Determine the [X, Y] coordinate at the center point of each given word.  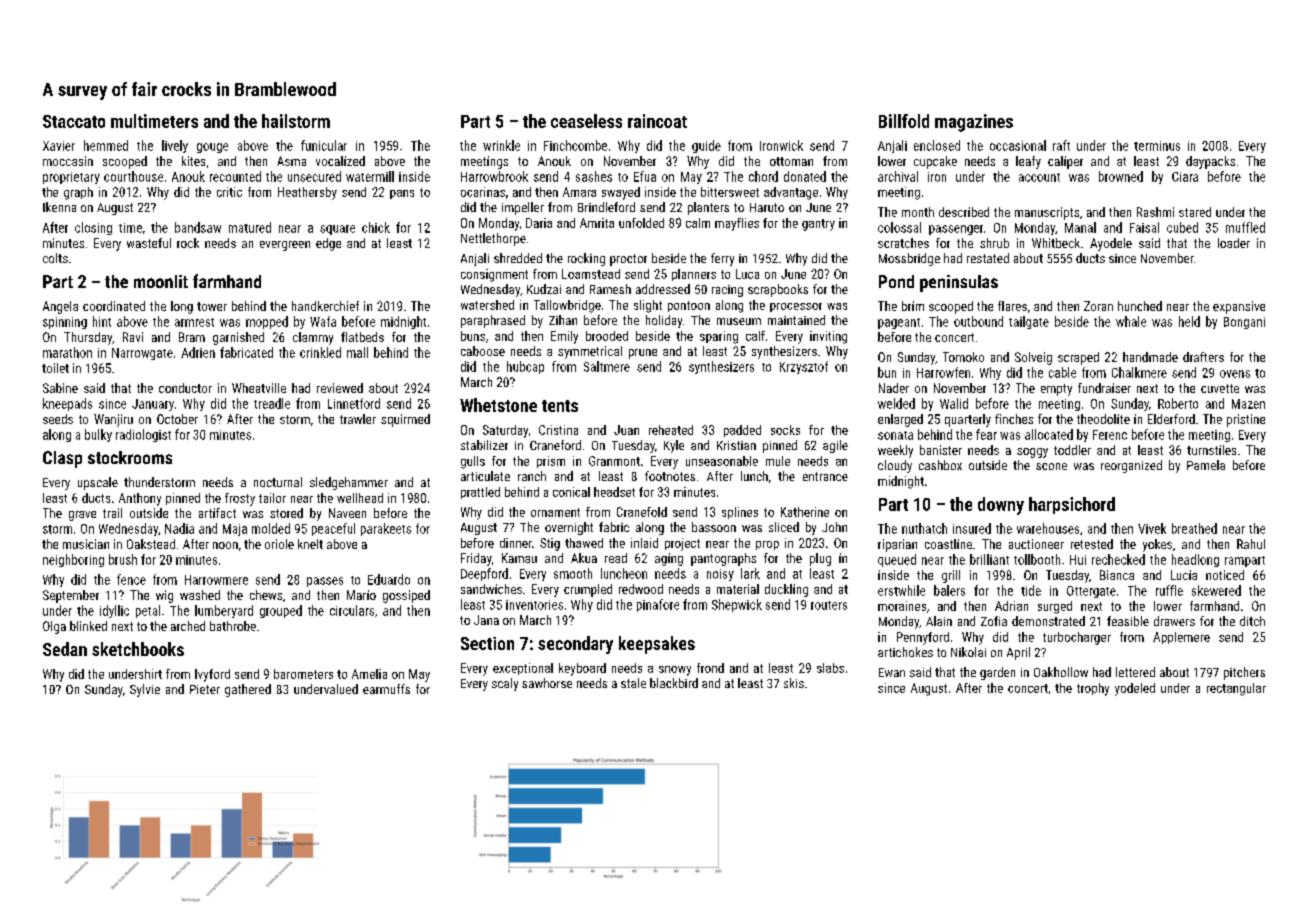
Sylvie [145, 690]
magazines [974, 123]
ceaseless [586, 121]
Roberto [1178, 403]
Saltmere [607, 366]
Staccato [74, 121]
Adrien [198, 352]
